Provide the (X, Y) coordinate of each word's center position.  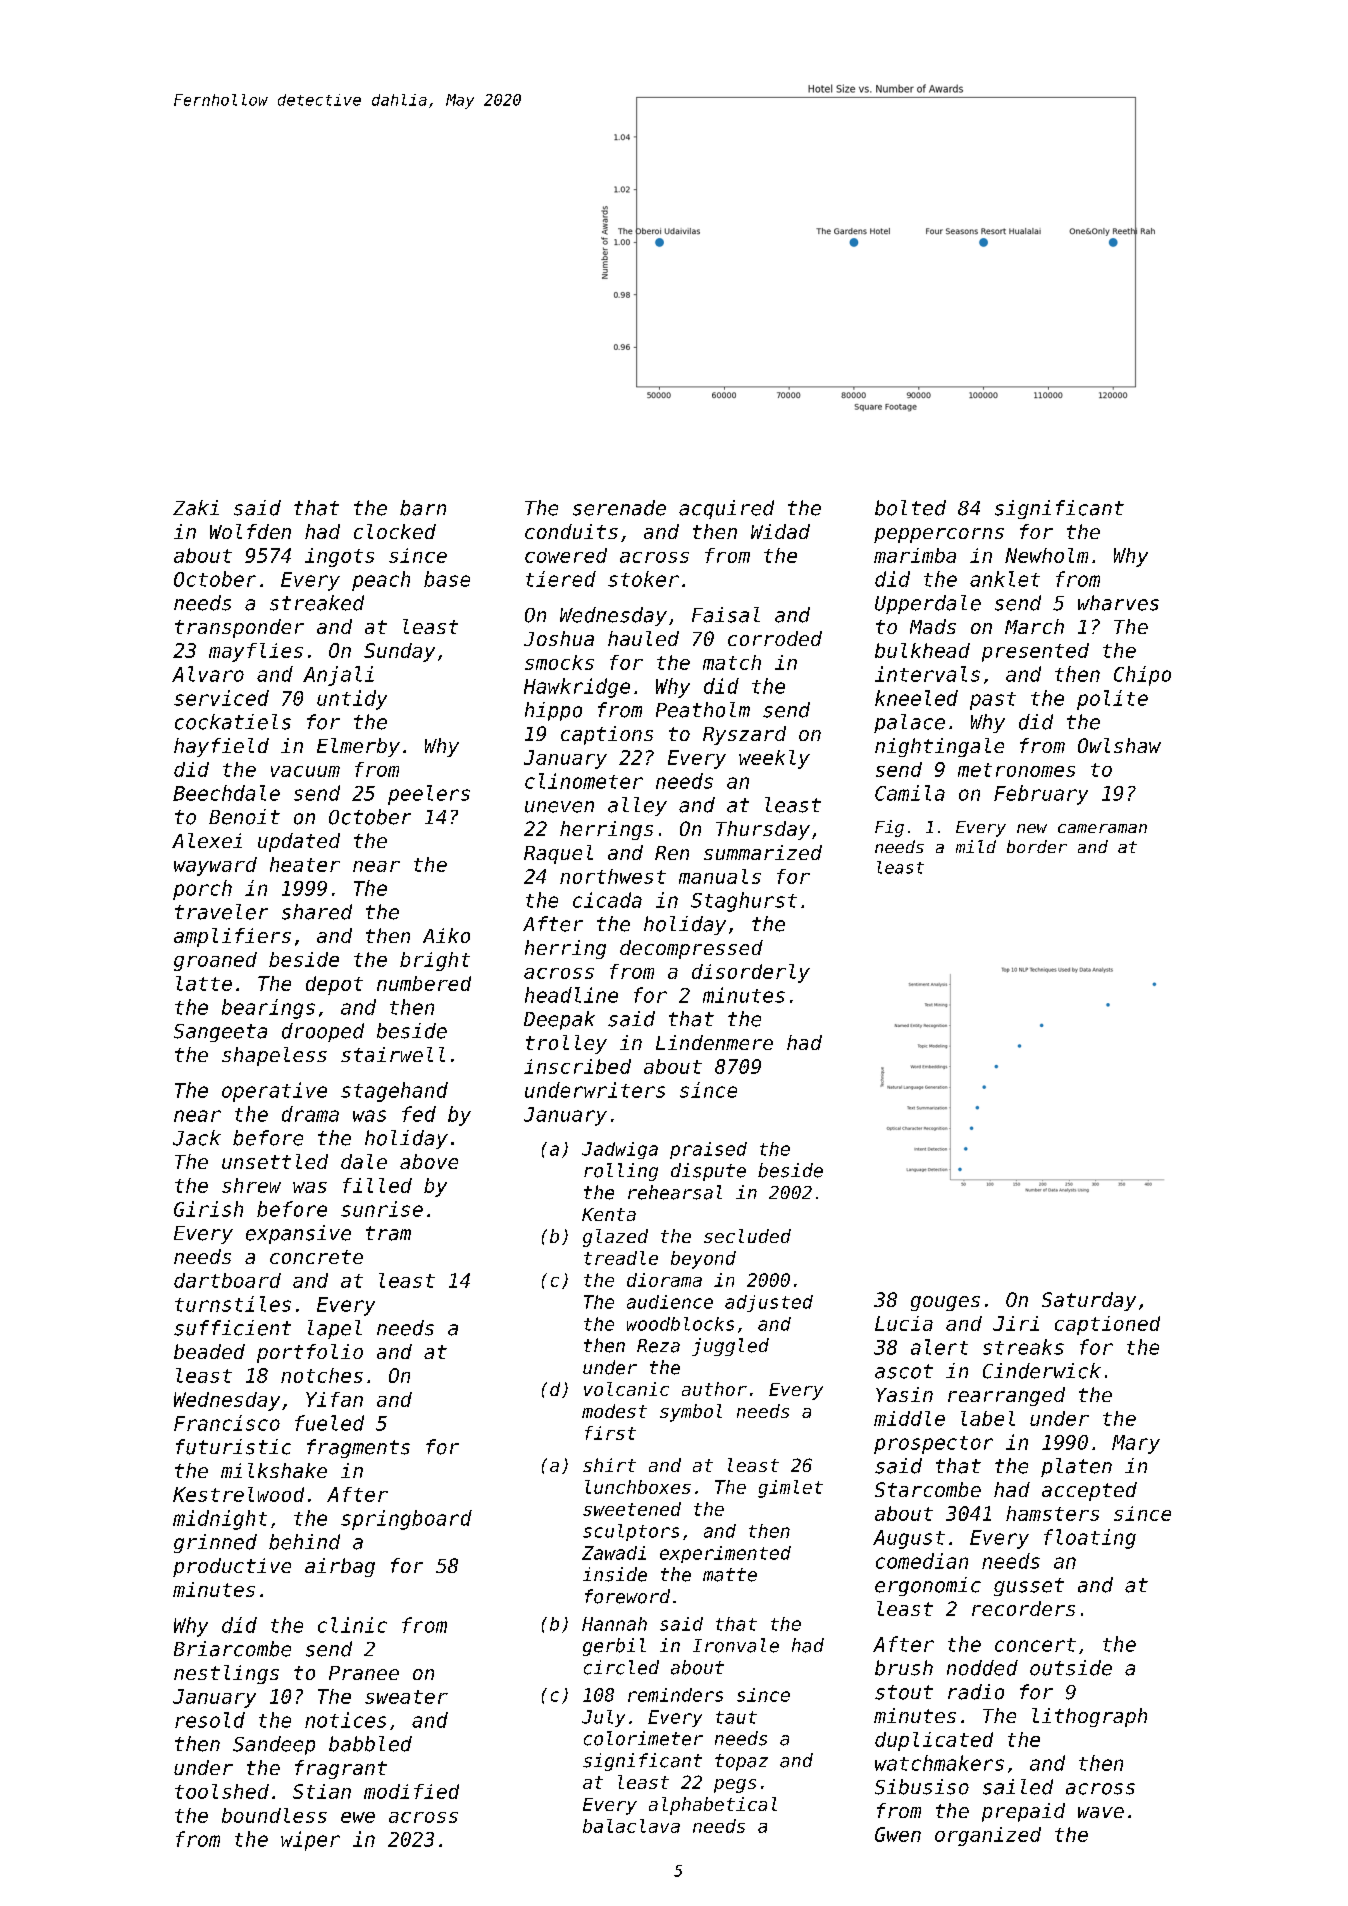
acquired (726, 509)
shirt (609, 1465)
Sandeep (274, 1745)
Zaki (196, 508)
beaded (209, 1351)
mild (976, 846)
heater (305, 864)
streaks (1023, 1347)
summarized (763, 852)
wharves (1118, 603)
